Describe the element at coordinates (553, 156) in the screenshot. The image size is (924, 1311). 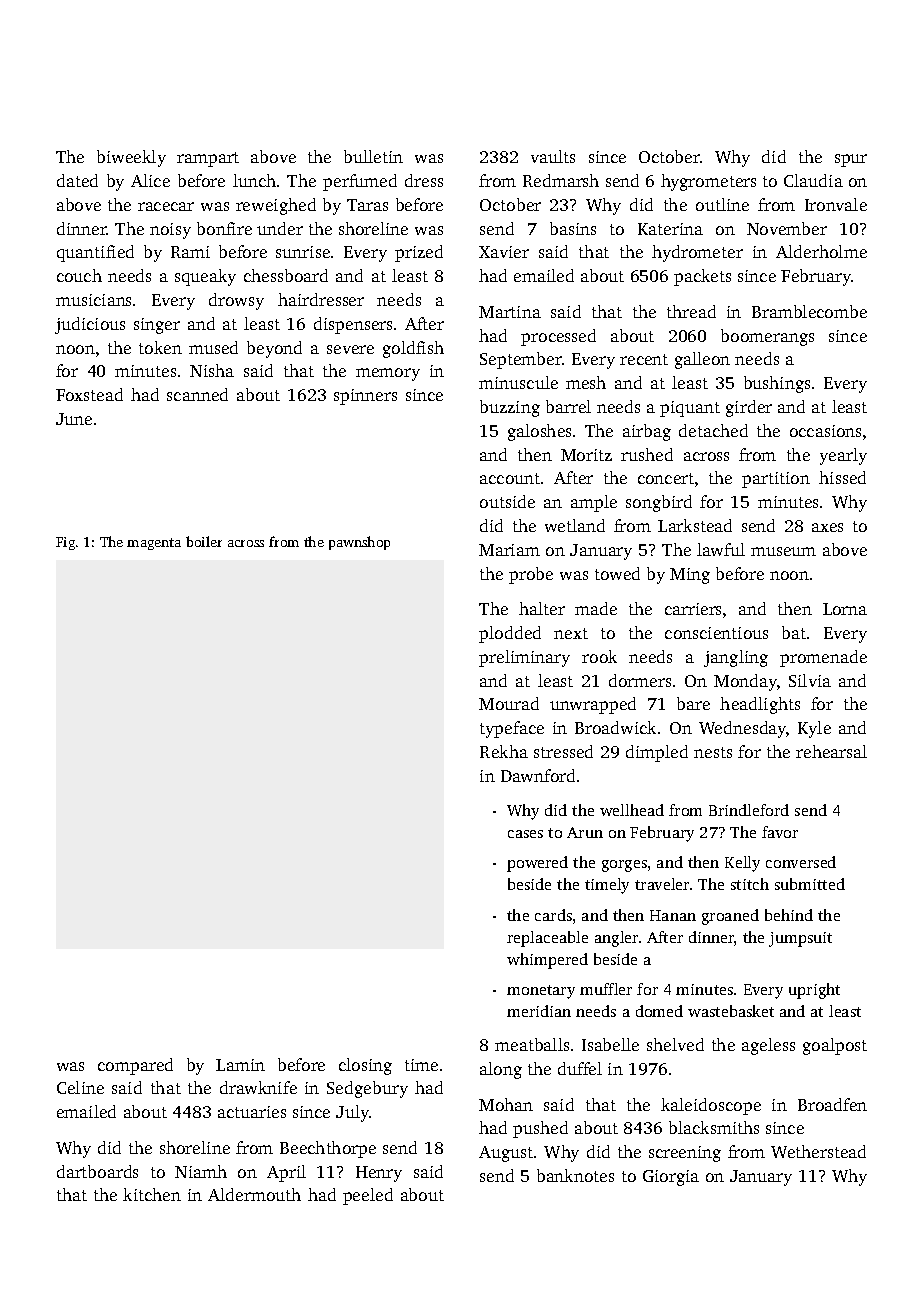
I see `vaults` at that location.
